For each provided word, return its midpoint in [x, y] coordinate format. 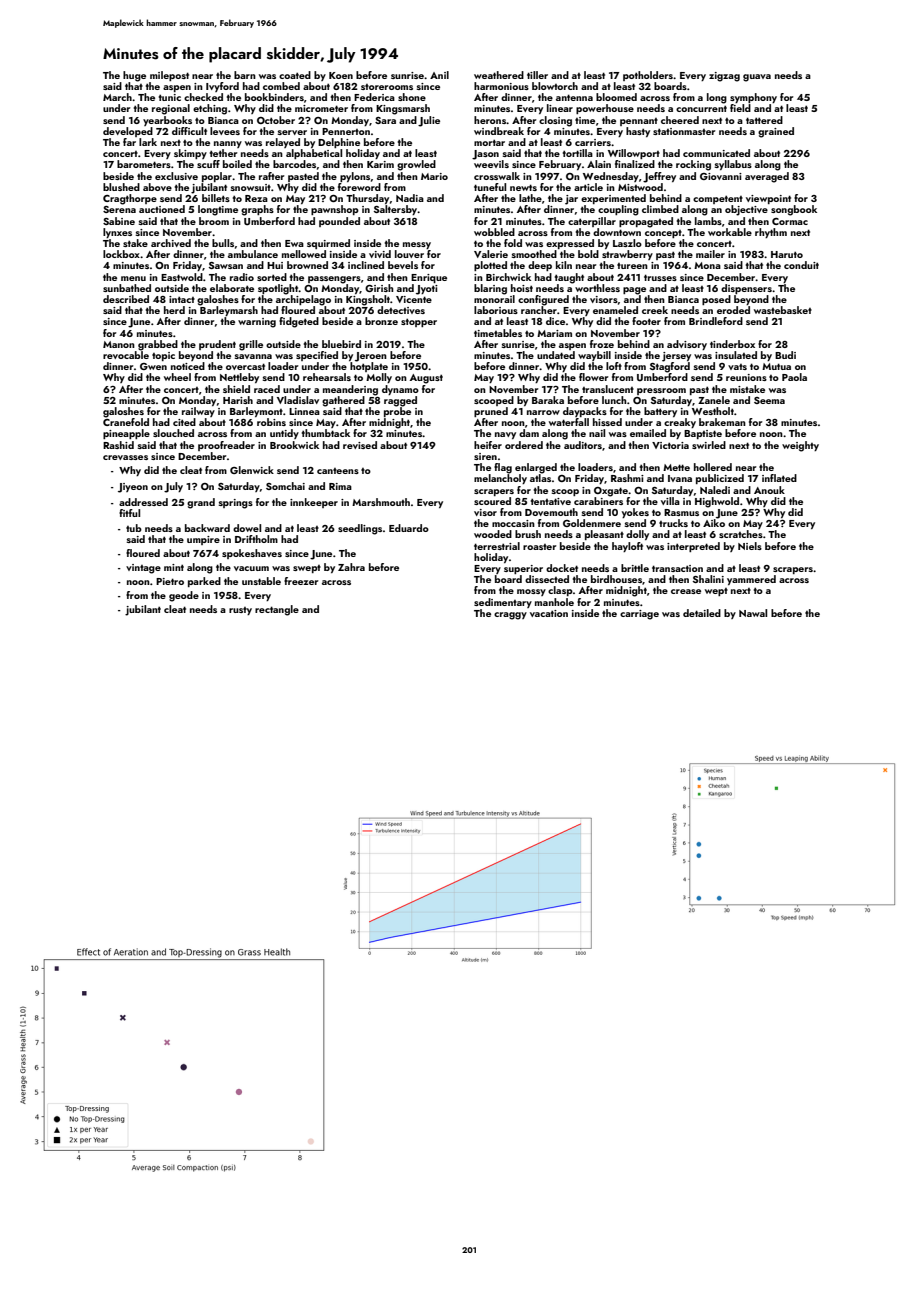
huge [134, 76]
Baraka [548, 400]
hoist [522, 288]
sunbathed [127, 288]
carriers [593, 142]
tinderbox [732, 344]
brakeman [722, 422]
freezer [301, 581]
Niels [750, 546]
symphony [753, 98]
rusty [240, 611]
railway [198, 412]
